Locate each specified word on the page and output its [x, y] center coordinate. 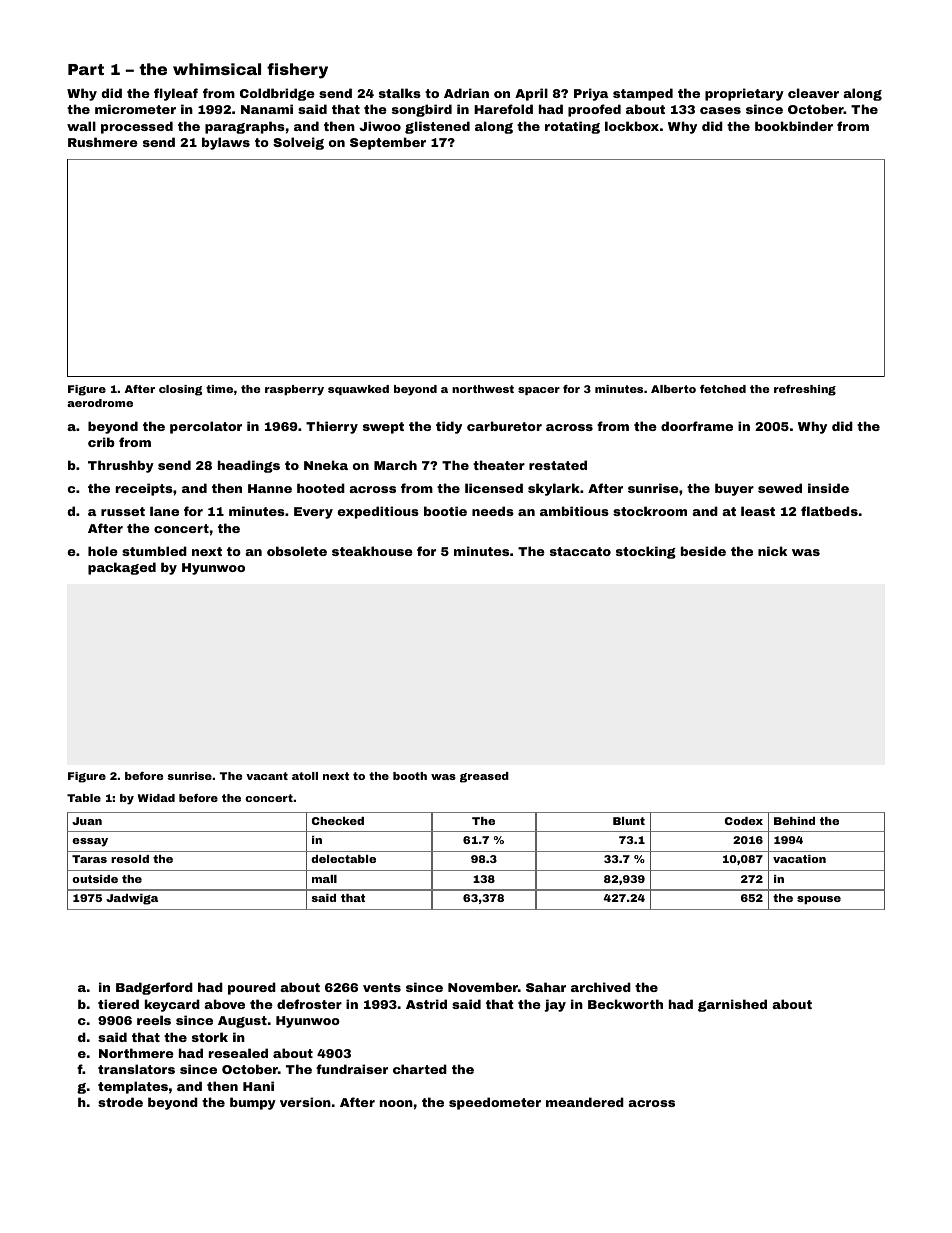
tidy [449, 427]
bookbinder [794, 126]
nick [772, 551]
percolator [206, 427]
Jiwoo [380, 126]
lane [164, 511]
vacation [799, 859]
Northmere [136, 1053]
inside [828, 488]
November [483, 987]
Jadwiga [132, 899]
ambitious [574, 511]
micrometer [135, 109]
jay [555, 1005]
